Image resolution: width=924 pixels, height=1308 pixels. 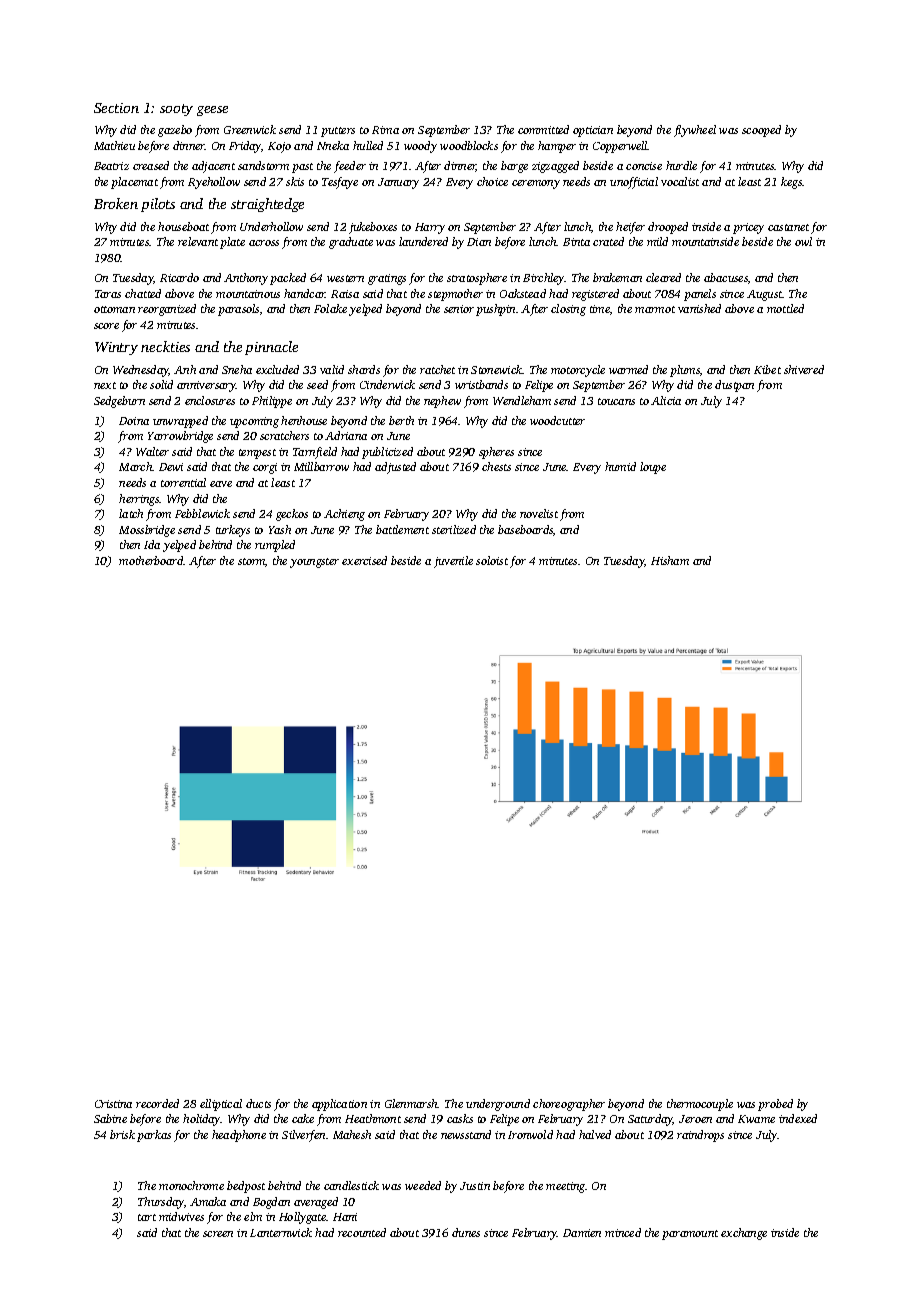 What do you see at coordinates (176, 110) in the screenshot?
I see `sooty` at bounding box center [176, 110].
